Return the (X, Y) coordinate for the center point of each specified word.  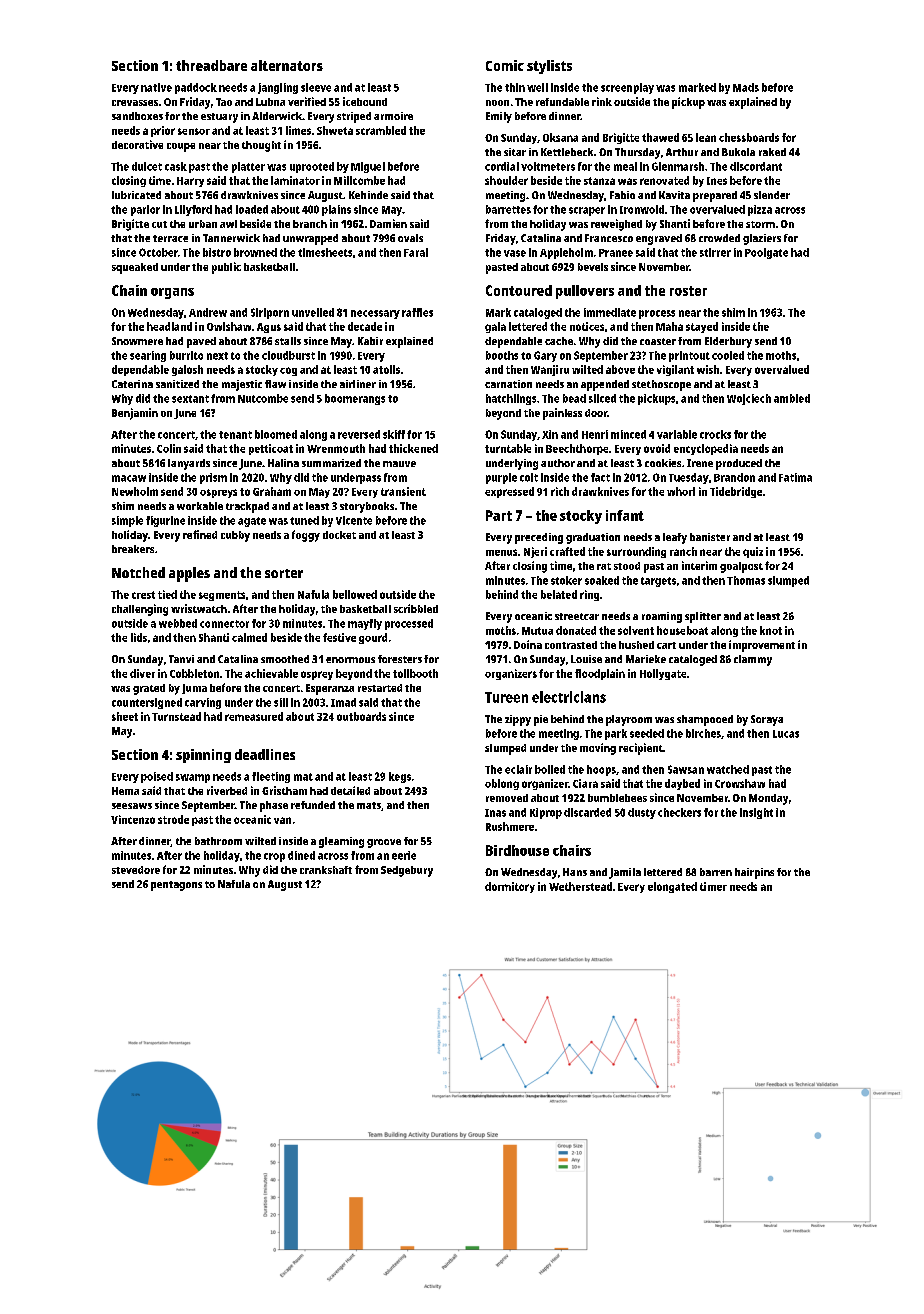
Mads (746, 87)
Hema (125, 791)
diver (142, 673)
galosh (187, 370)
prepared (715, 196)
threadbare (211, 65)
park (616, 734)
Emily (499, 117)
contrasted (571, 645)
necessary (375, 314)
